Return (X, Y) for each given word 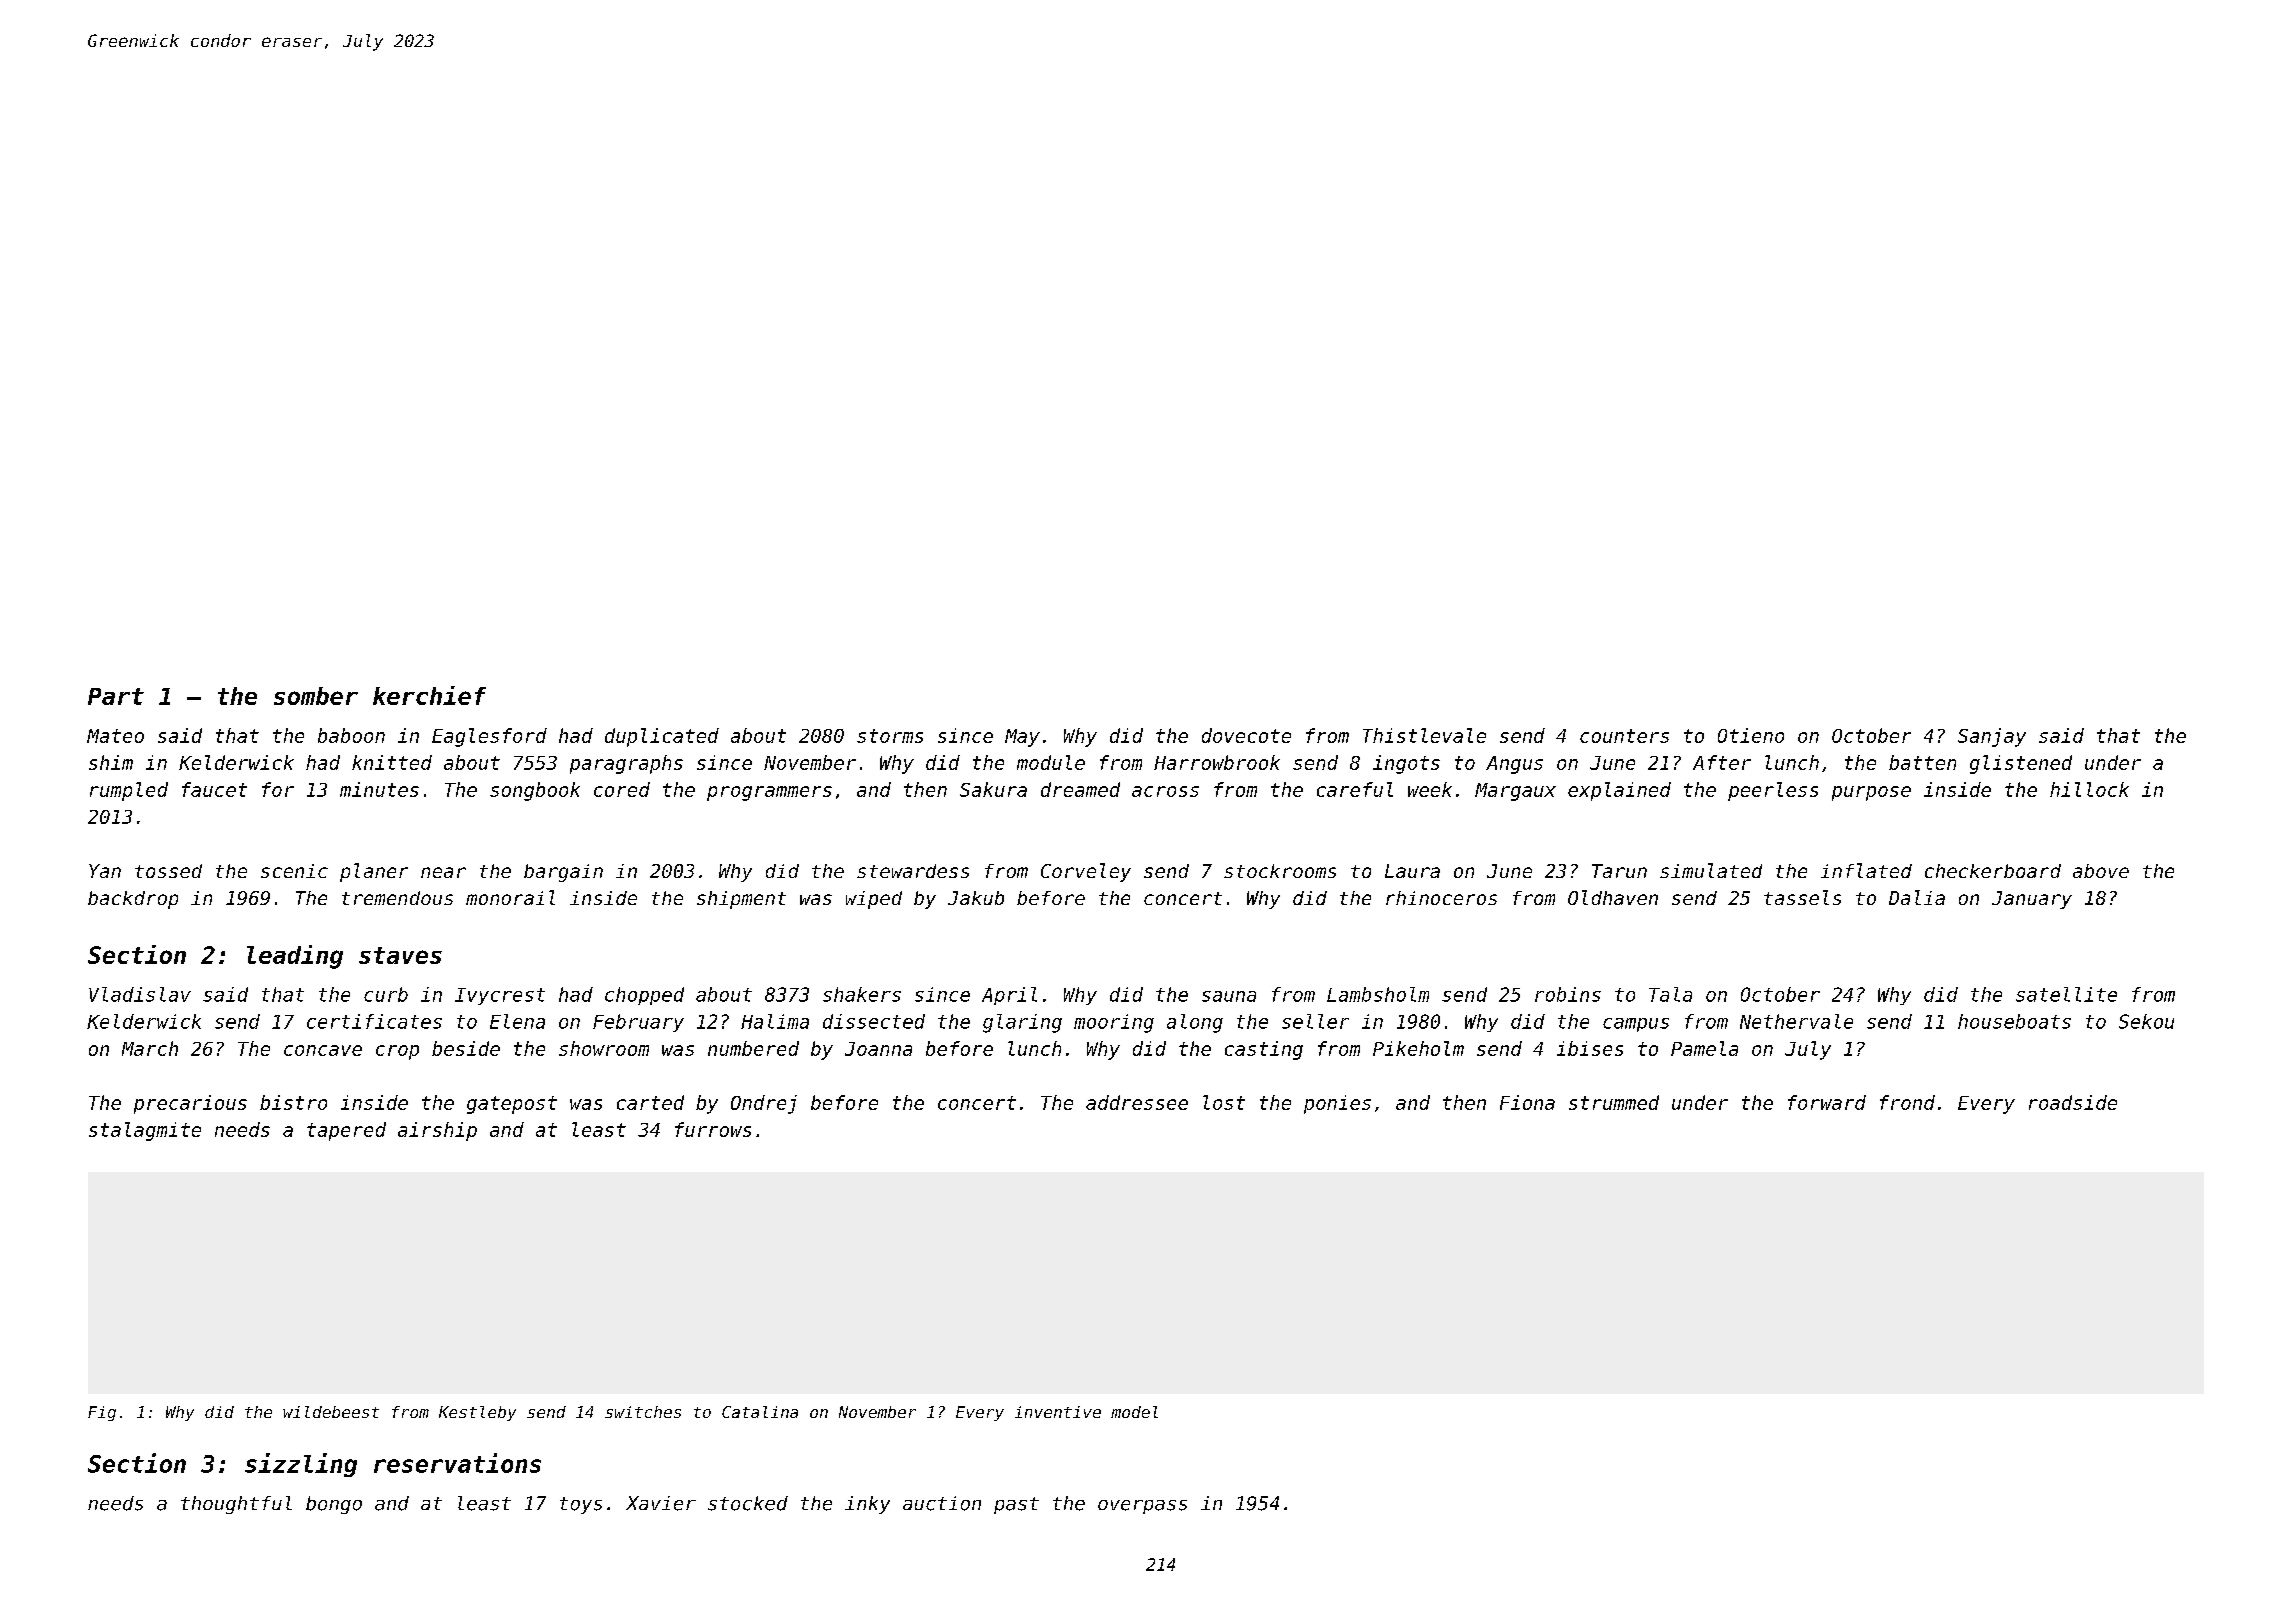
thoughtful (236, 1505)
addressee (1137, 1102)
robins (1568, 994)
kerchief (429, 695)
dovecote (1246, 735)
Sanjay (1992, 737)
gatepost (512, 1105)
